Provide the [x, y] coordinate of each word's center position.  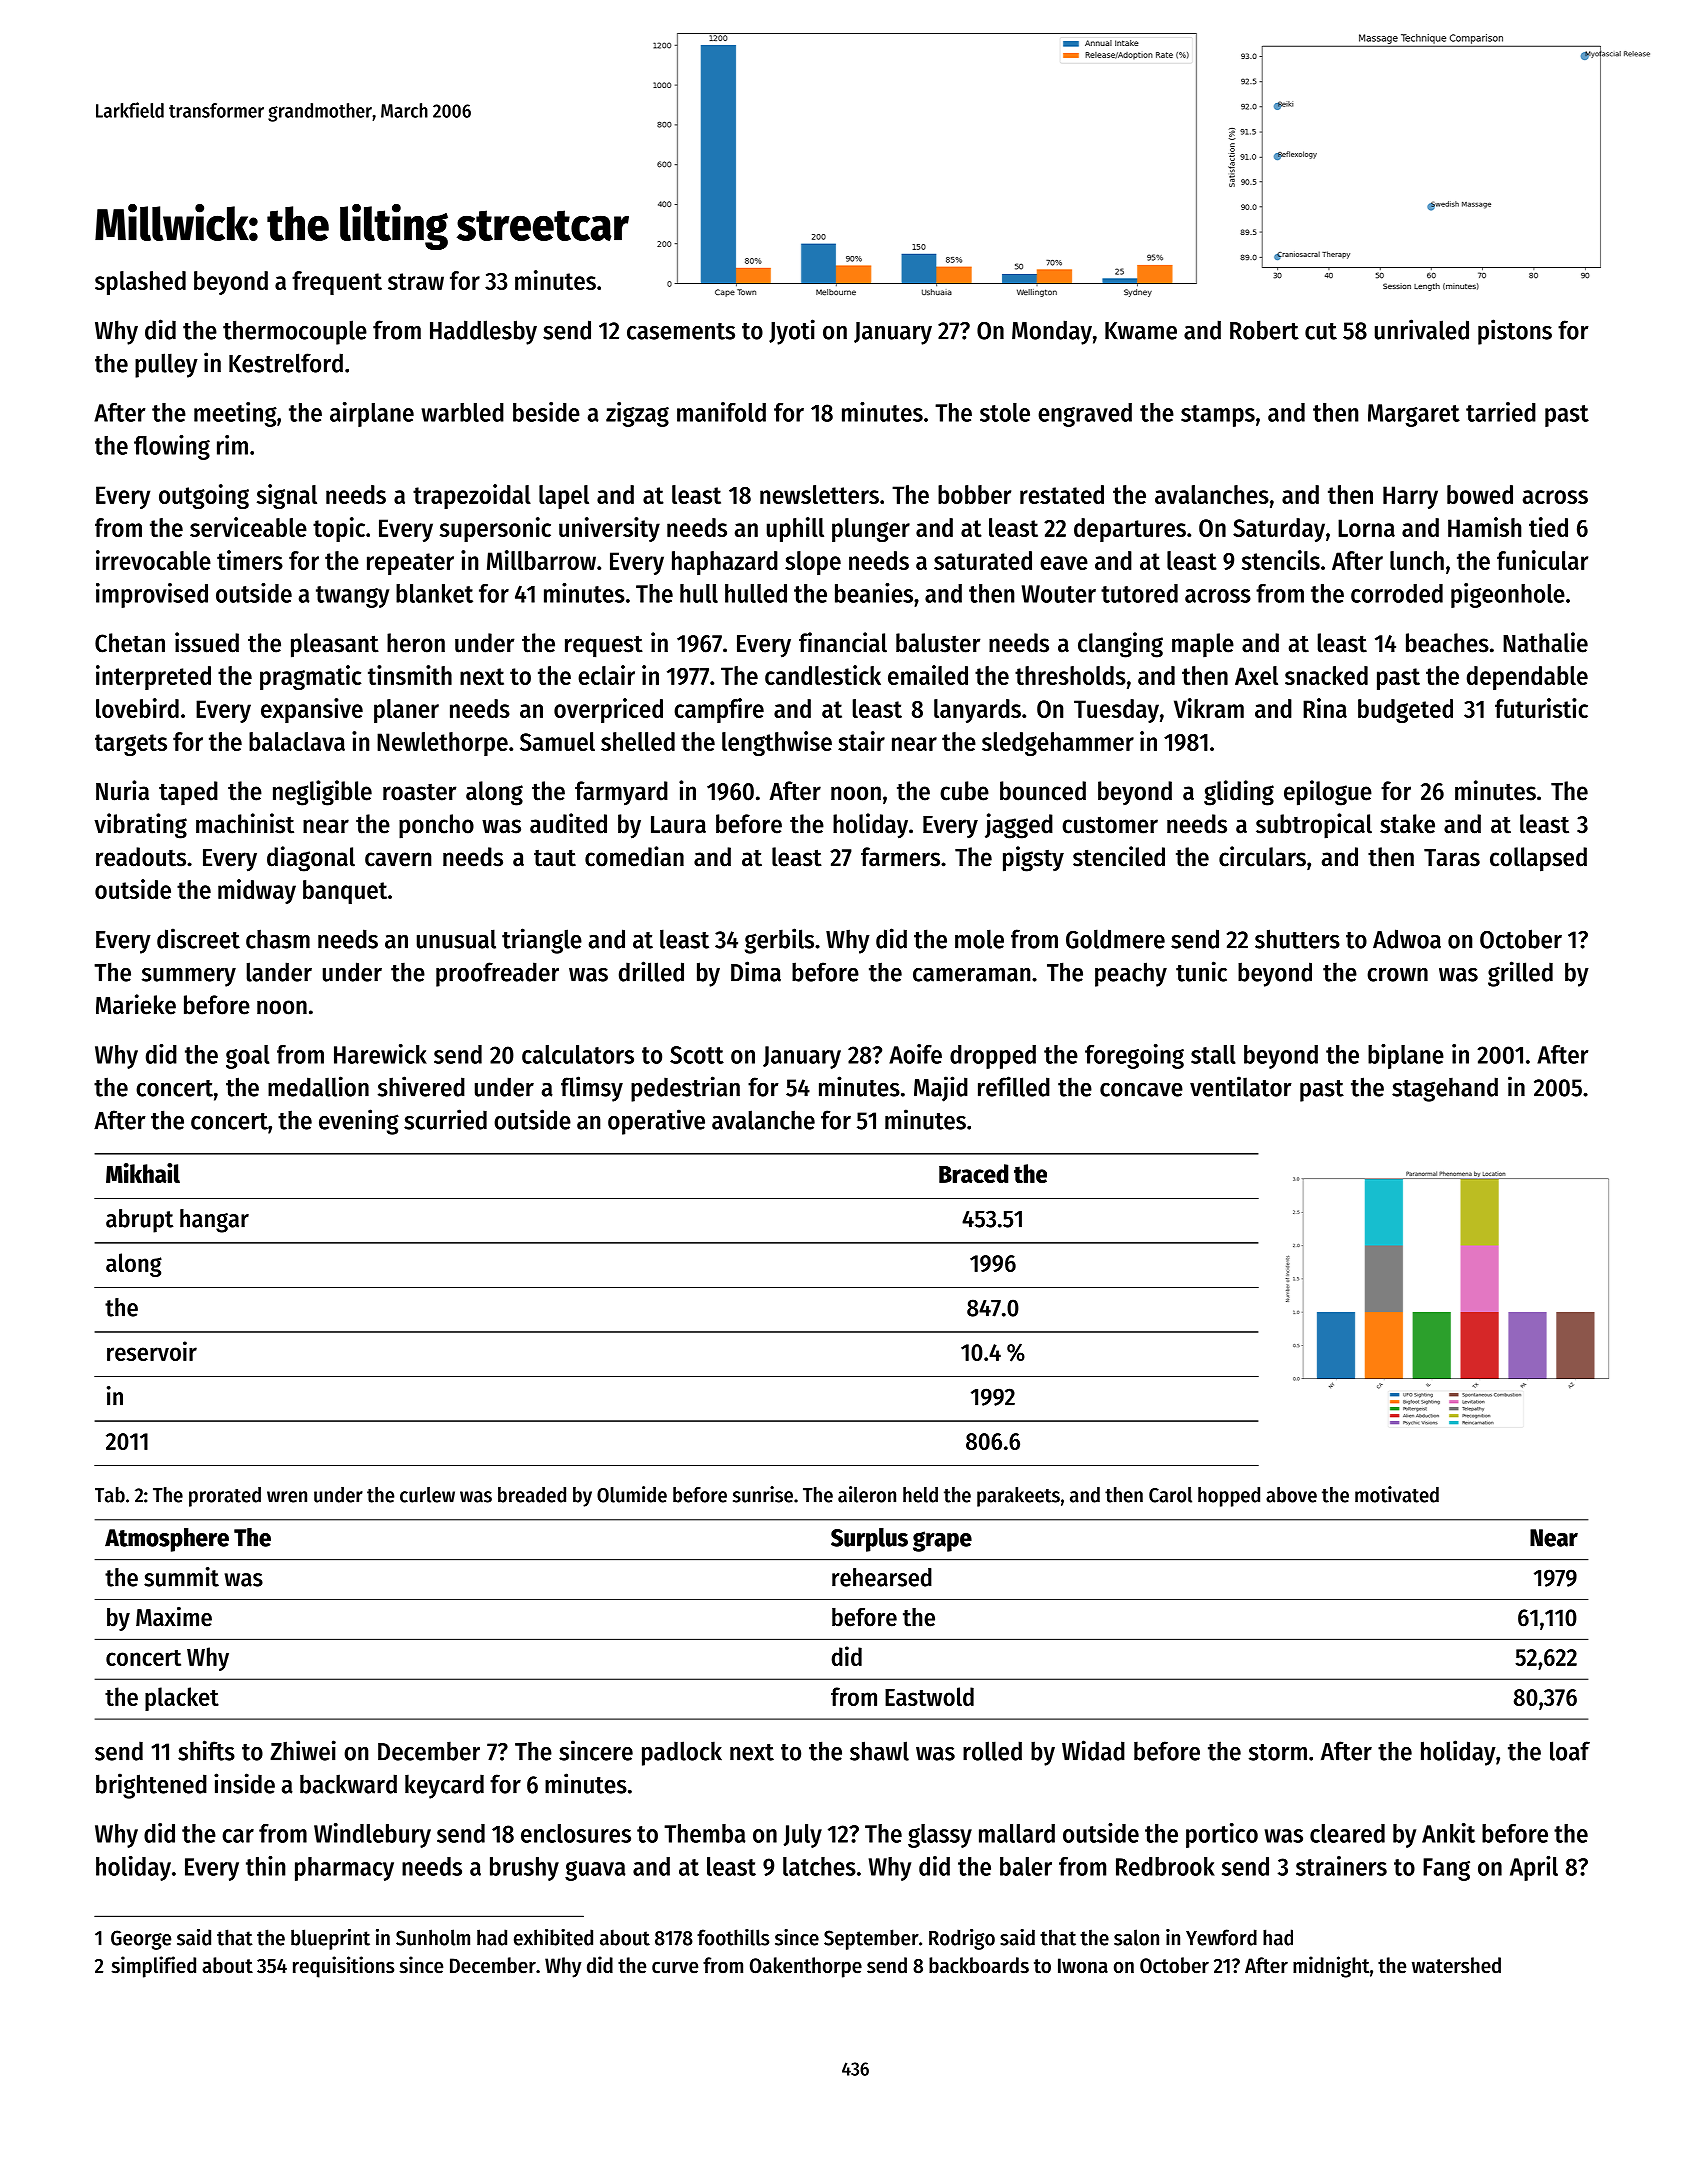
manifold [721, 412]
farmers [900, 857]
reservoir [152, 1351]
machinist [245, 823]
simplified [154, 1967]
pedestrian [685, 1089]
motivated [1397, 1494]
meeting [235, 414]
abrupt [139, 1221]
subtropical [1314, 826]
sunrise [763, 1494]
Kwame [1141, 331]
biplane [1406, 1056]
